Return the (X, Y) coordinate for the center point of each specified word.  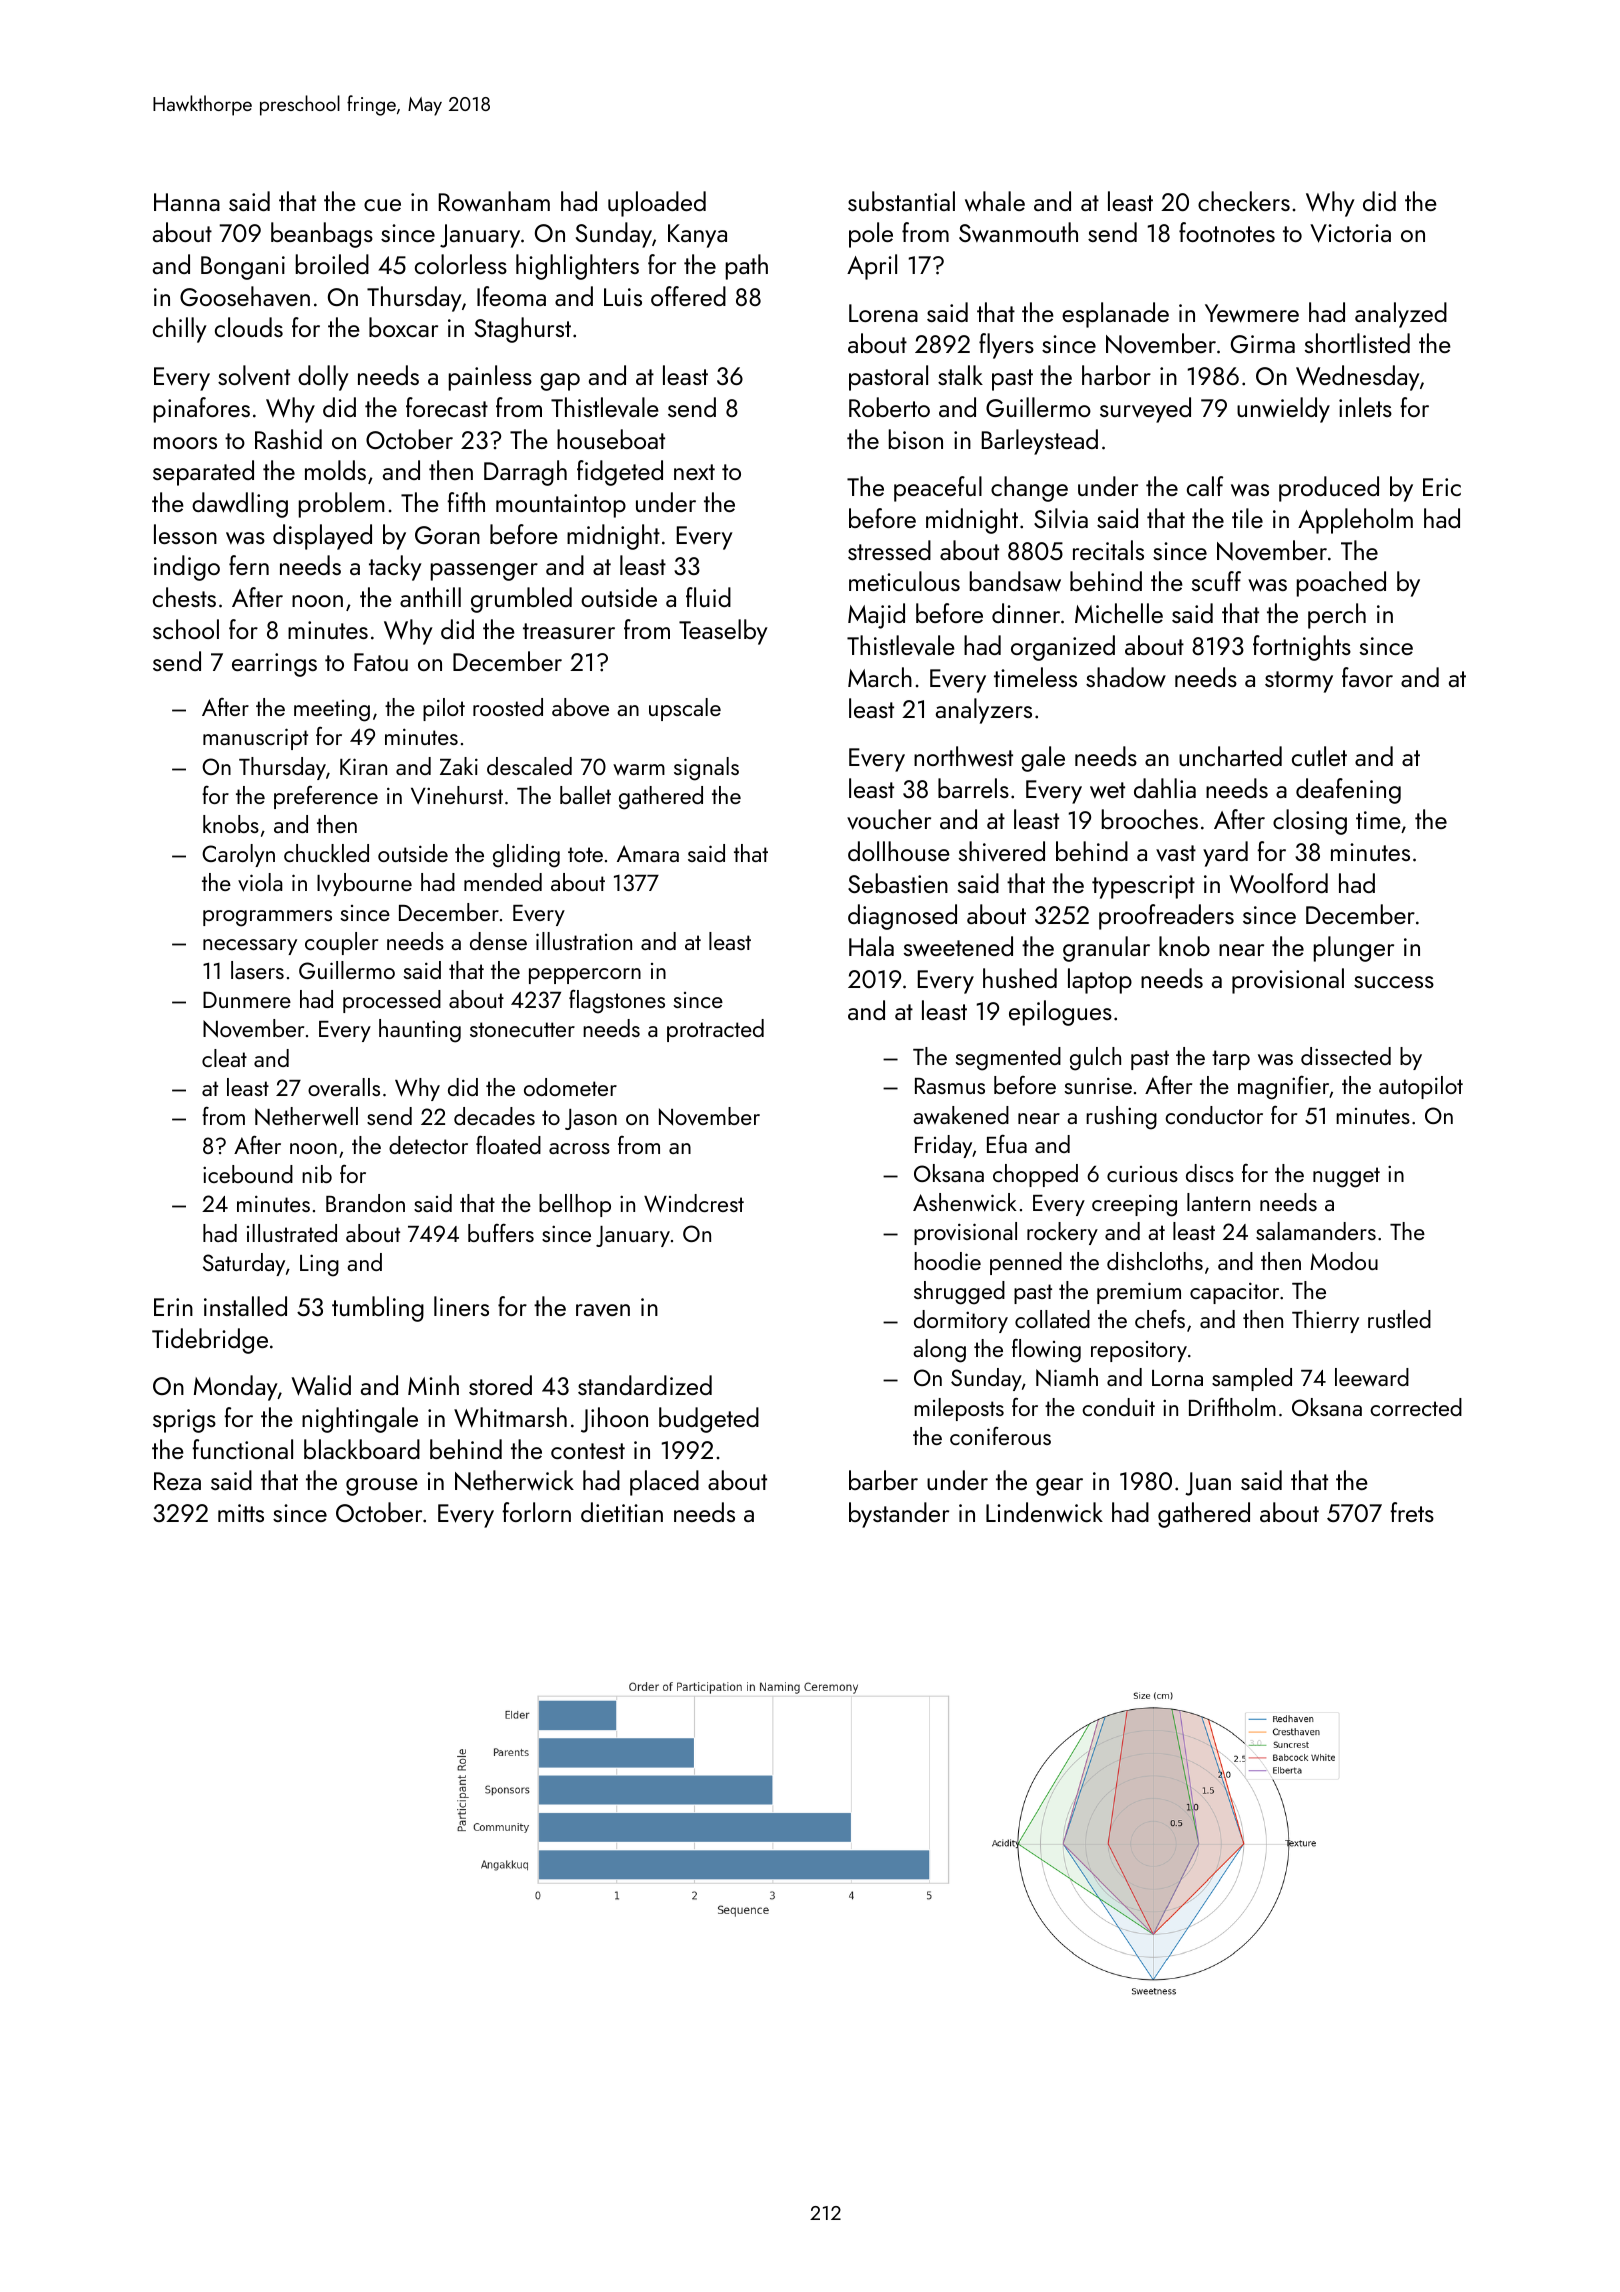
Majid (876, 616)
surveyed (1145, 410)
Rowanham (494, 201)
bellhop (575, 1205)
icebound (248, 1174)
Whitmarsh (510, 1417)
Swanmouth (1018, 232)
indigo (187, 568)
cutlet (1319, 756)
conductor (1214, 1115)
